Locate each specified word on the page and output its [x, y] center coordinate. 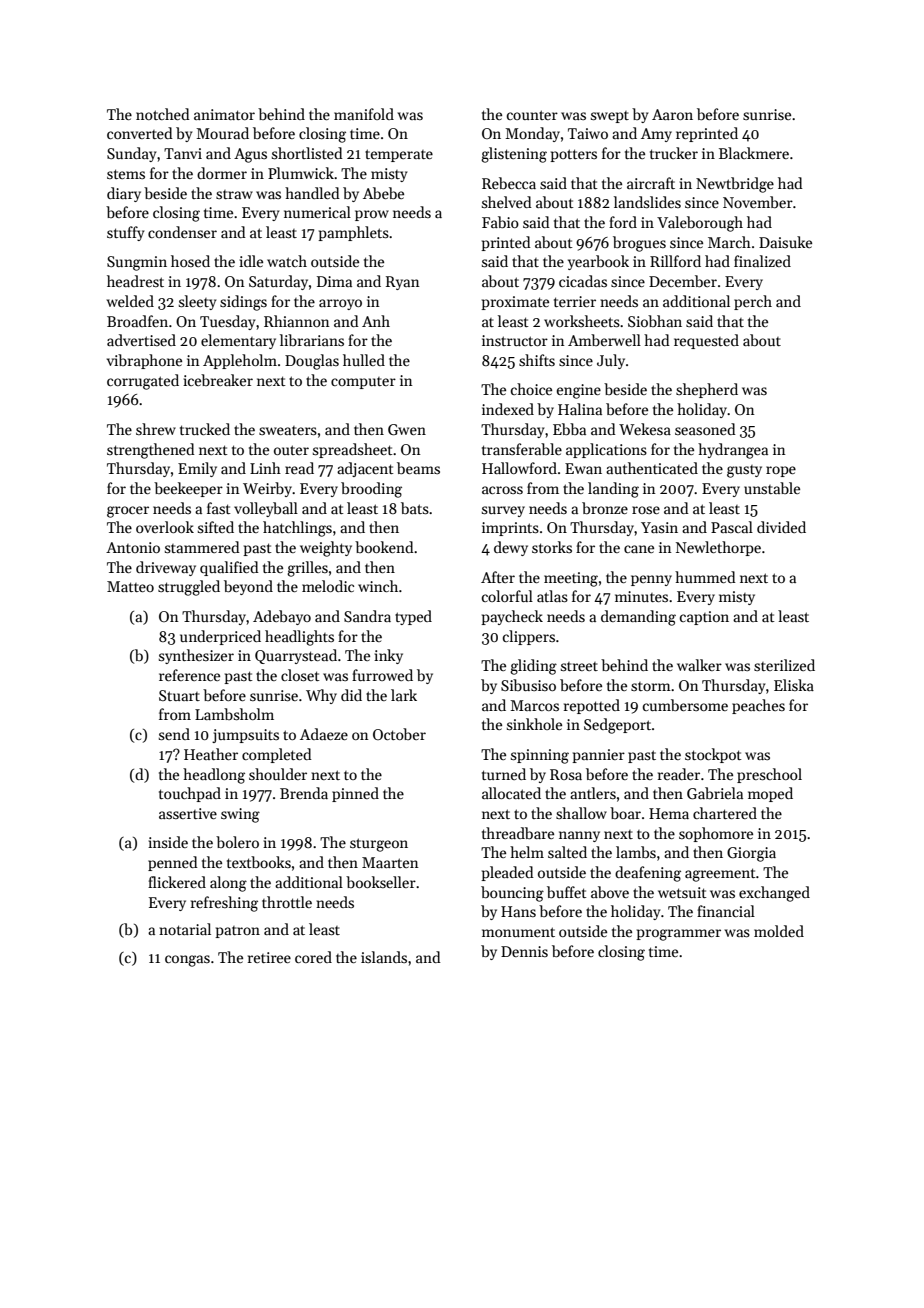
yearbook [598, 262]
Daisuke [785, 242]
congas [187, 961]
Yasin [659, 527]
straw [234, 194]
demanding [638, 618]
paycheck [512, 617]
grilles [307, 569]
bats [415, 508]
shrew [156, 429]
